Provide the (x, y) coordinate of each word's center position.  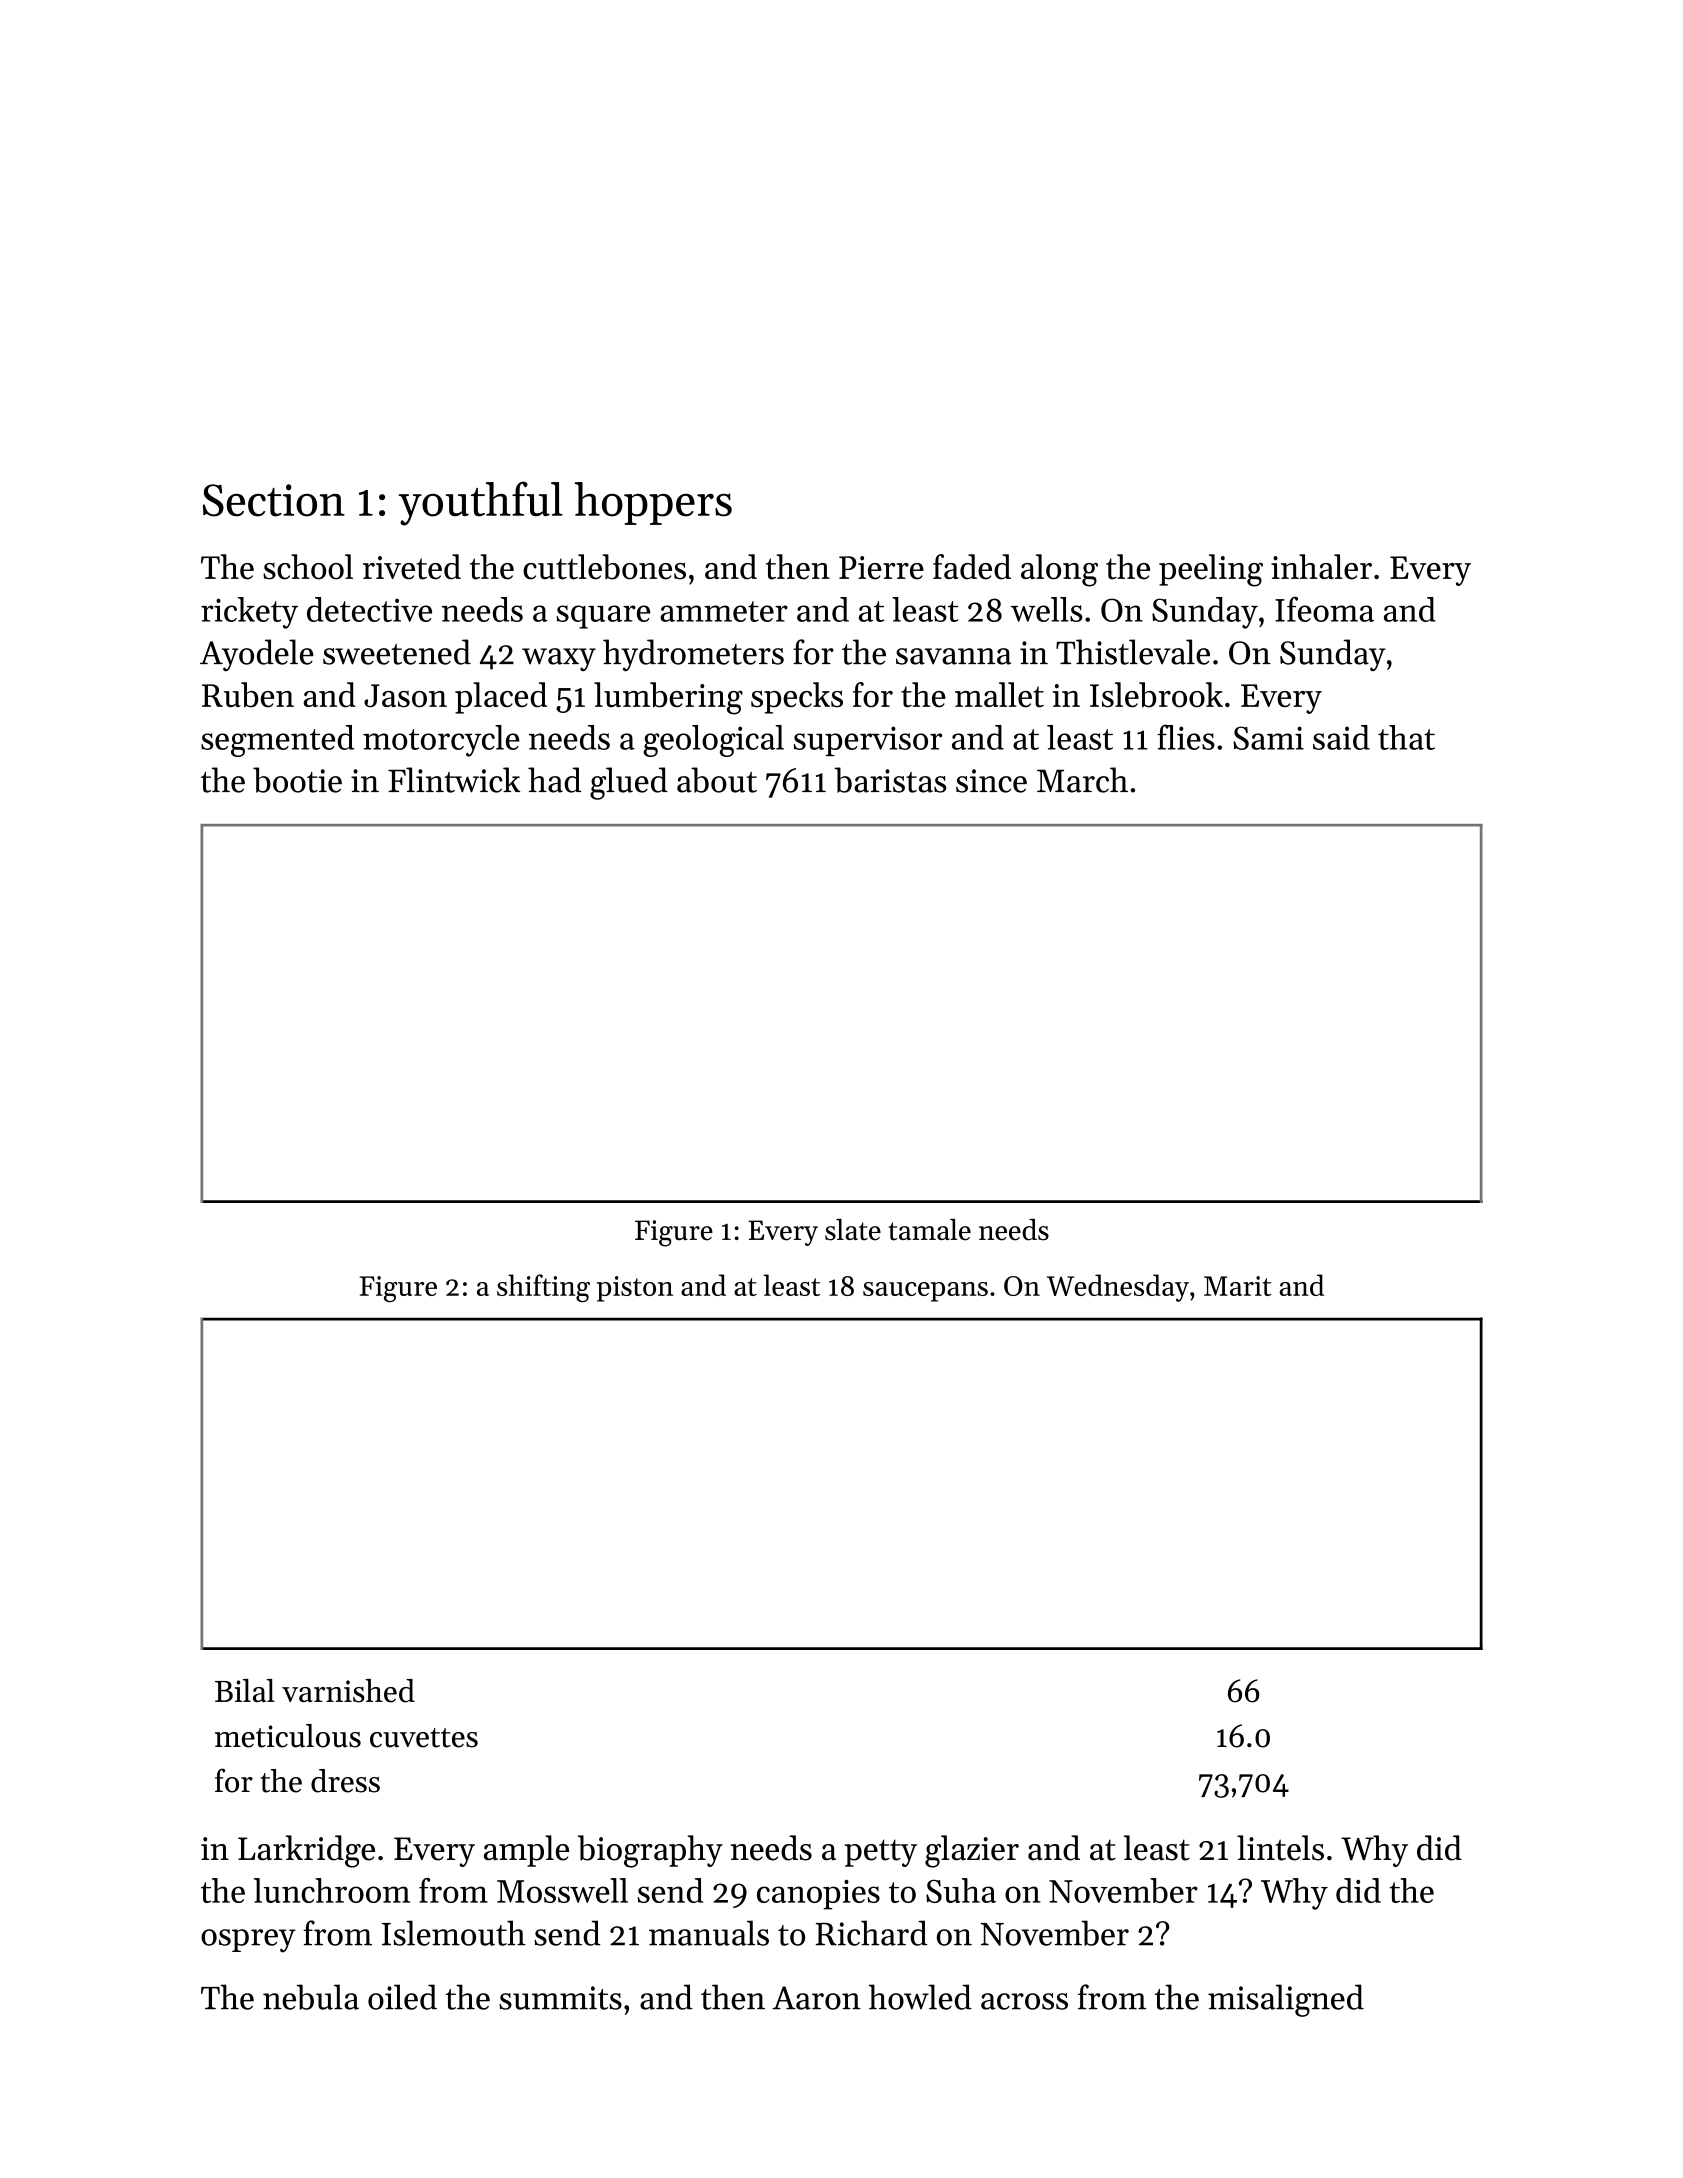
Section (274, 500)
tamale (929, 1230)
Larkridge (306, 1851)
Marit (1238, 1286)
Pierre (881, 568)
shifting (543, 1288)
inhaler (1321, 567)
